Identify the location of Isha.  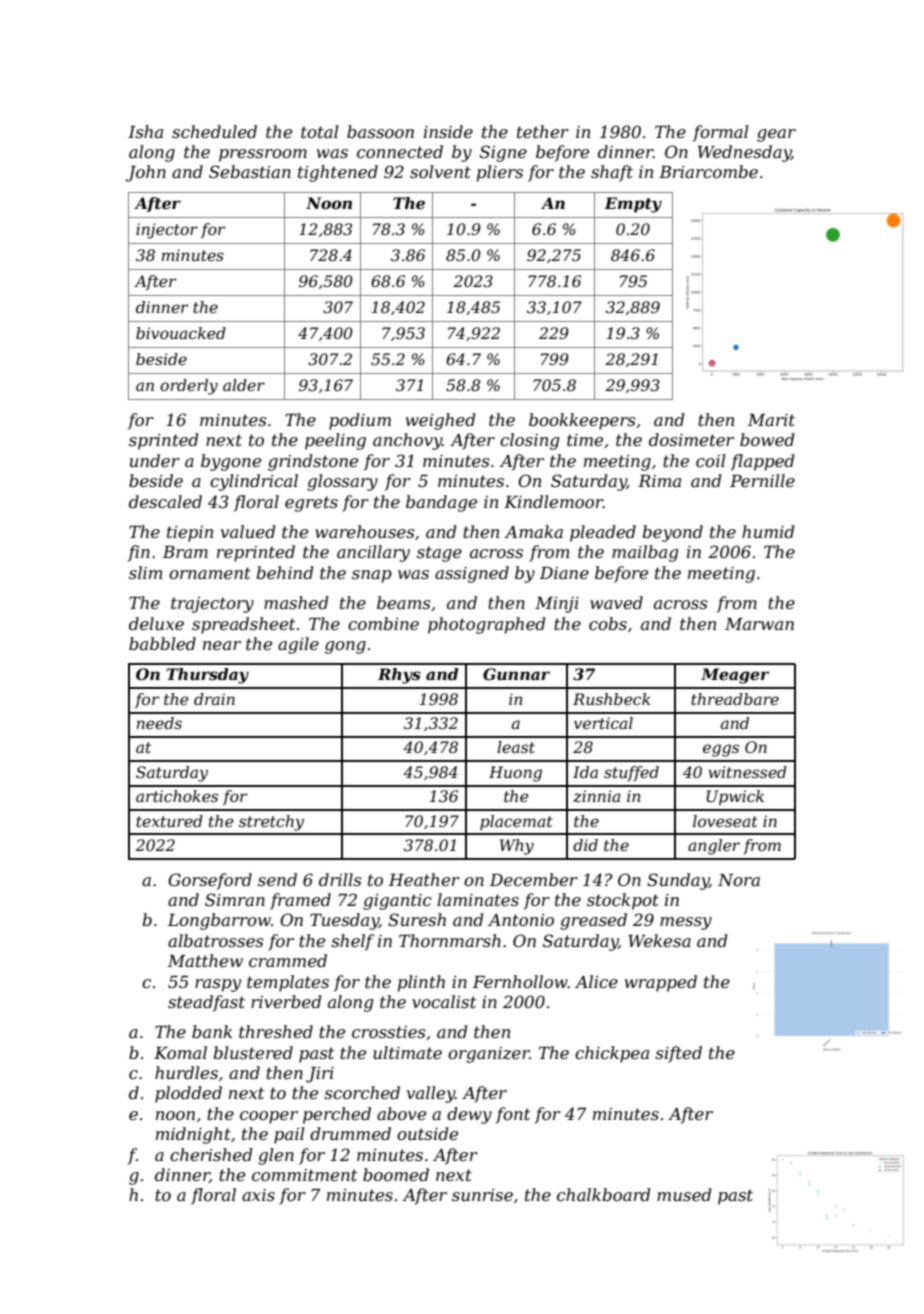
(145, 131).
